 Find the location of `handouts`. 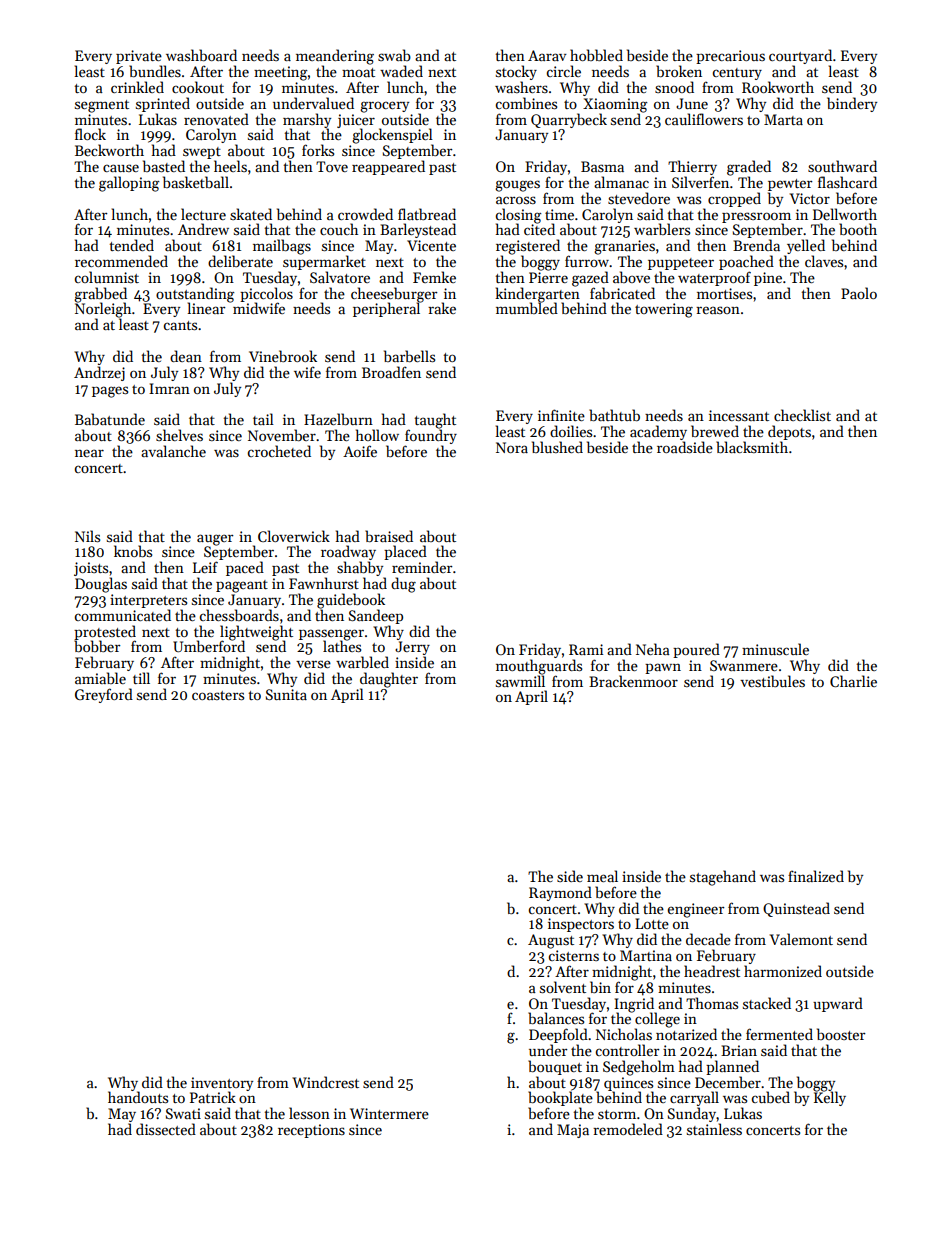

handouts is located at coordinates (138, 1097).
